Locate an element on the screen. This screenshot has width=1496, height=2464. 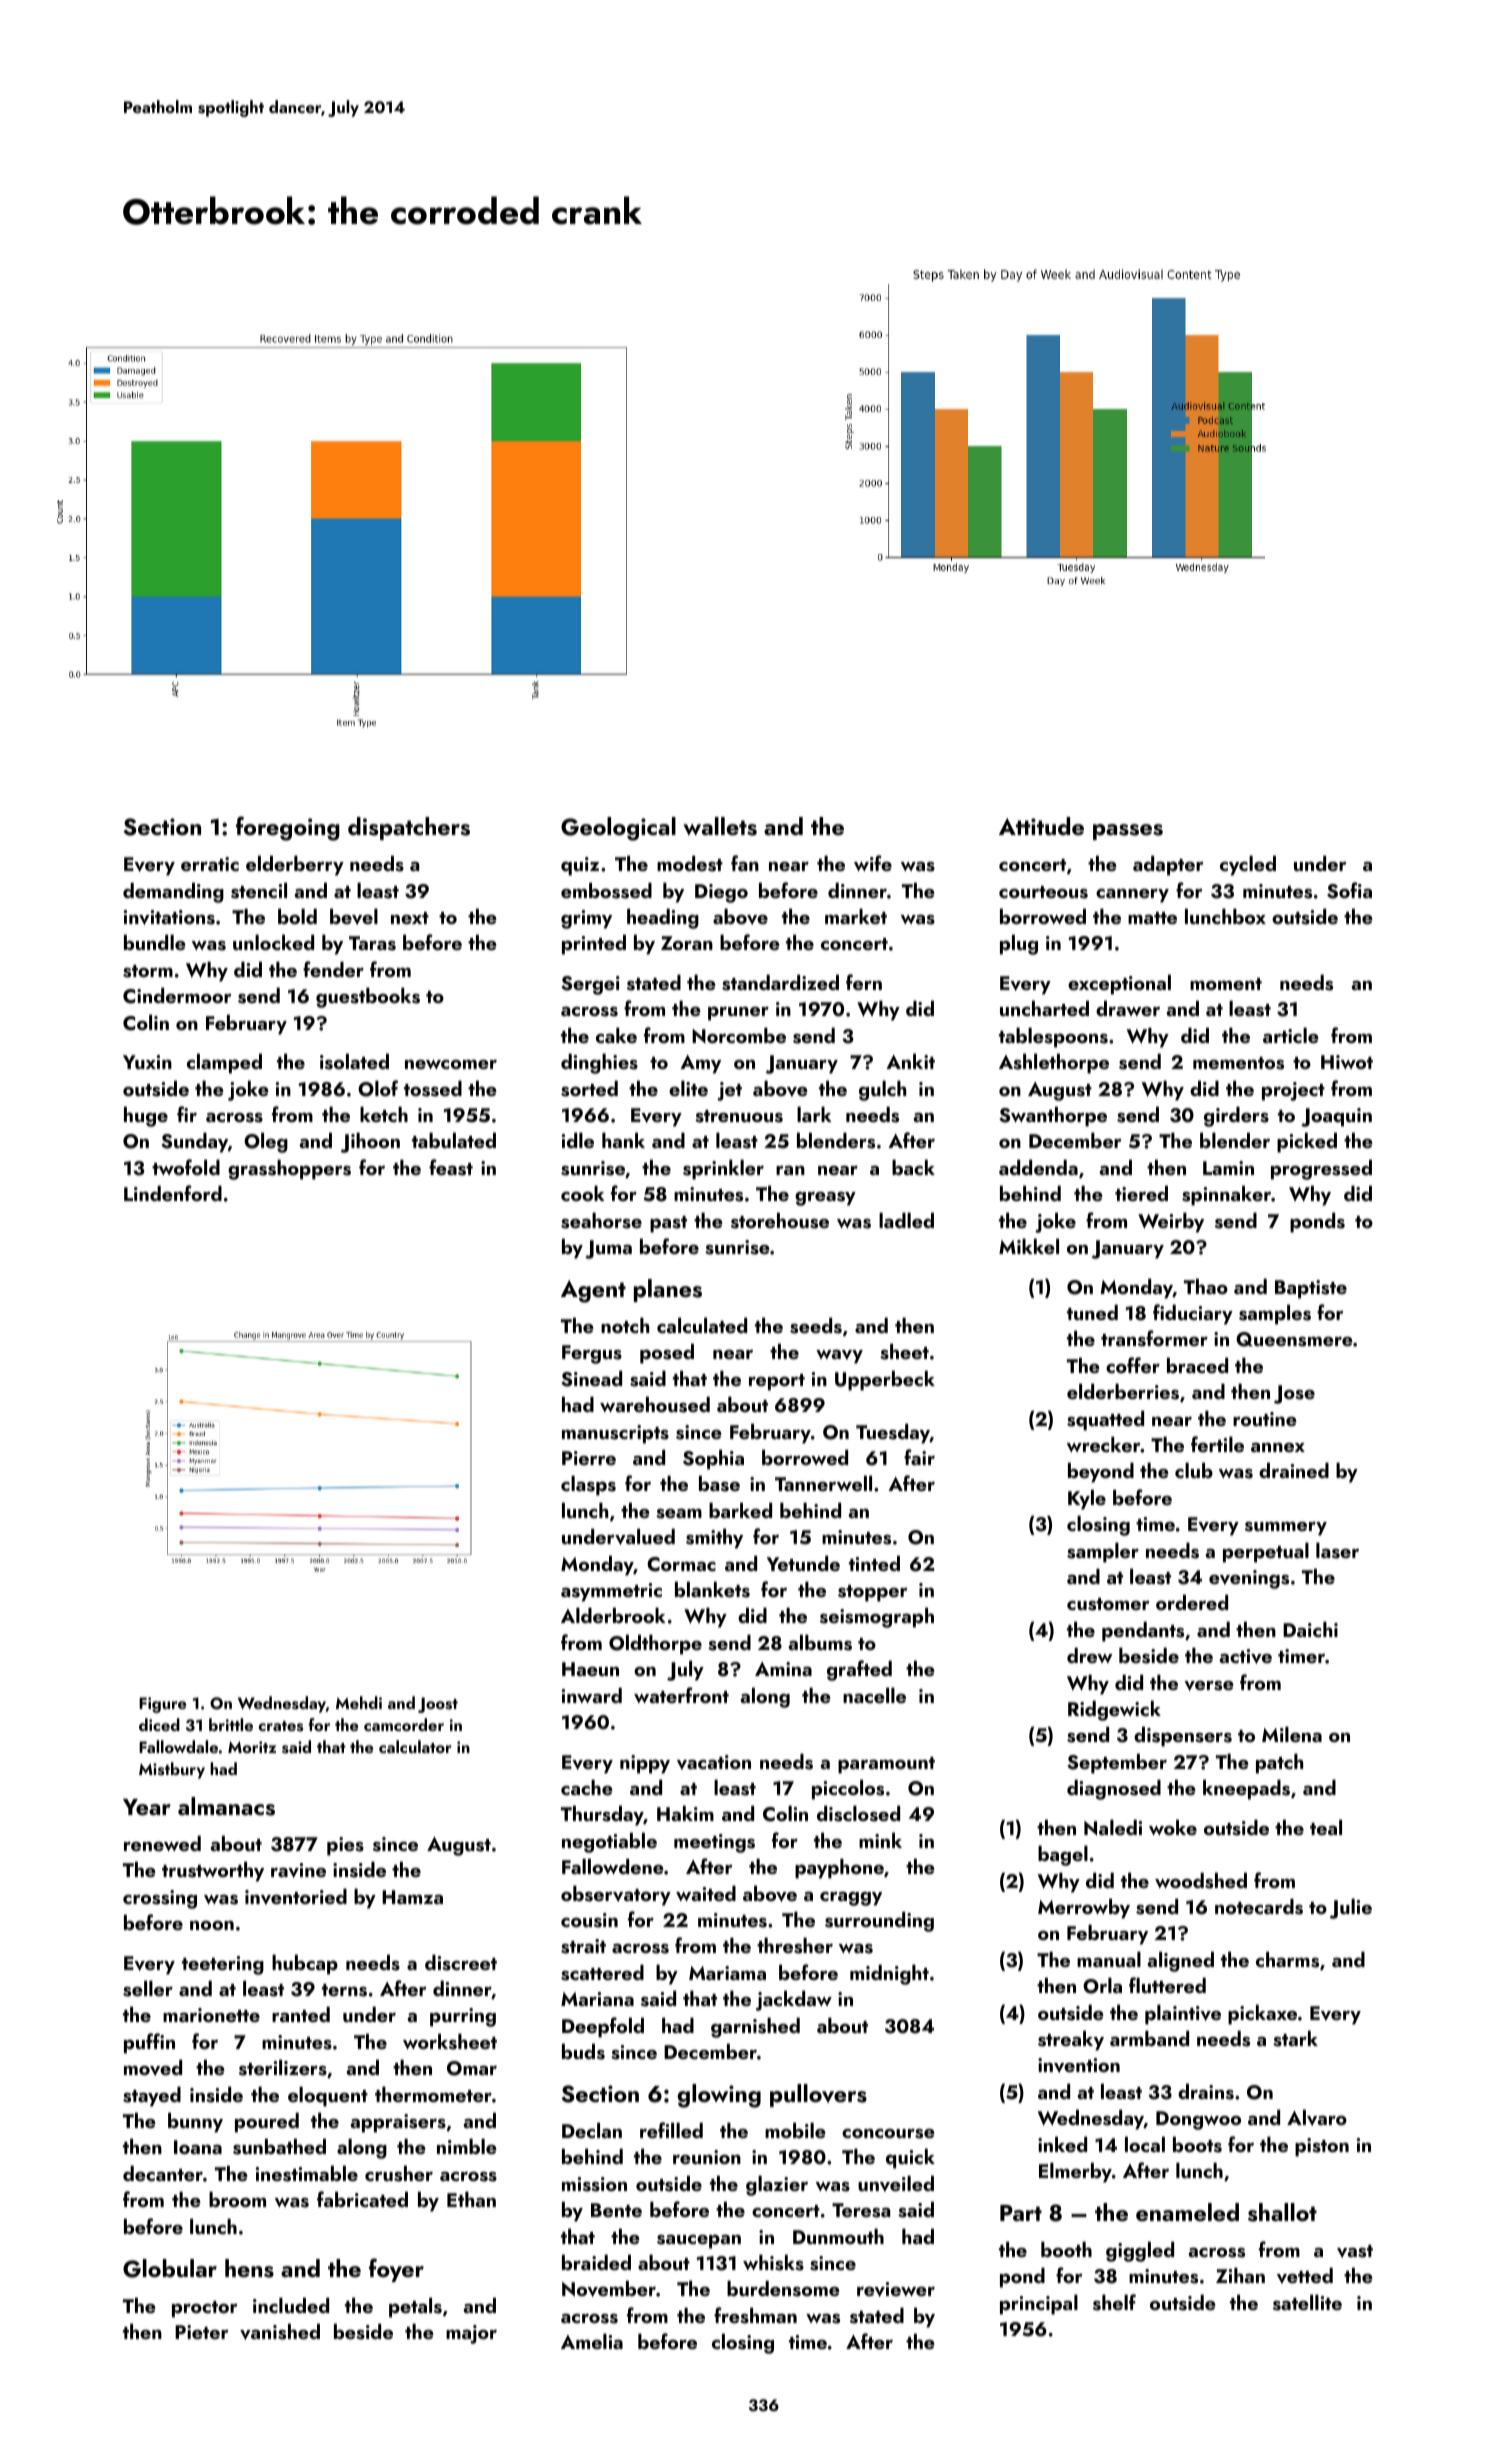
included is located at coordinates (291, 2305).
